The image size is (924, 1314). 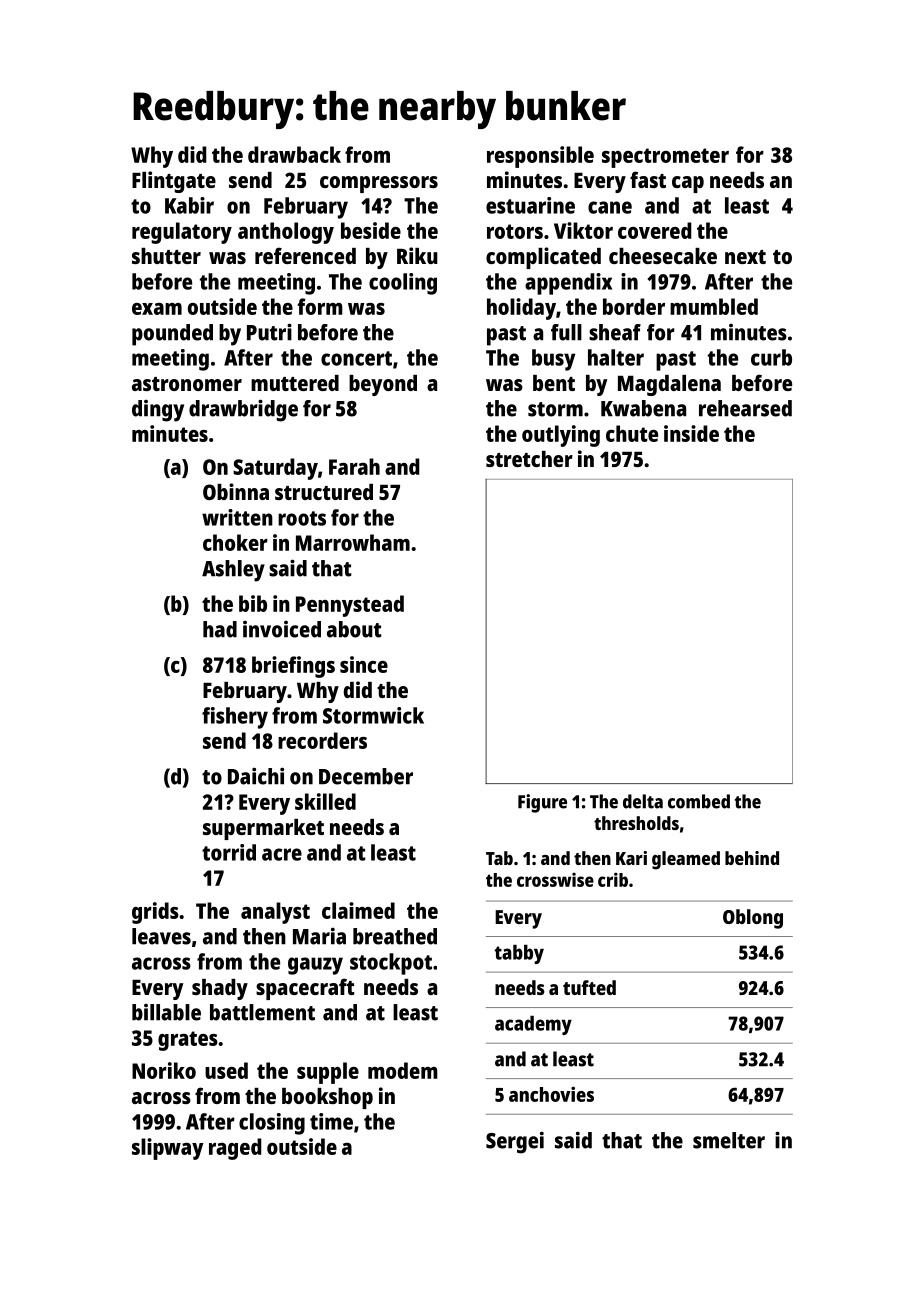 What do you see at coordinates (383, 385) in the screenshot?
I see `beyond` at bounding box center [383, 385].
